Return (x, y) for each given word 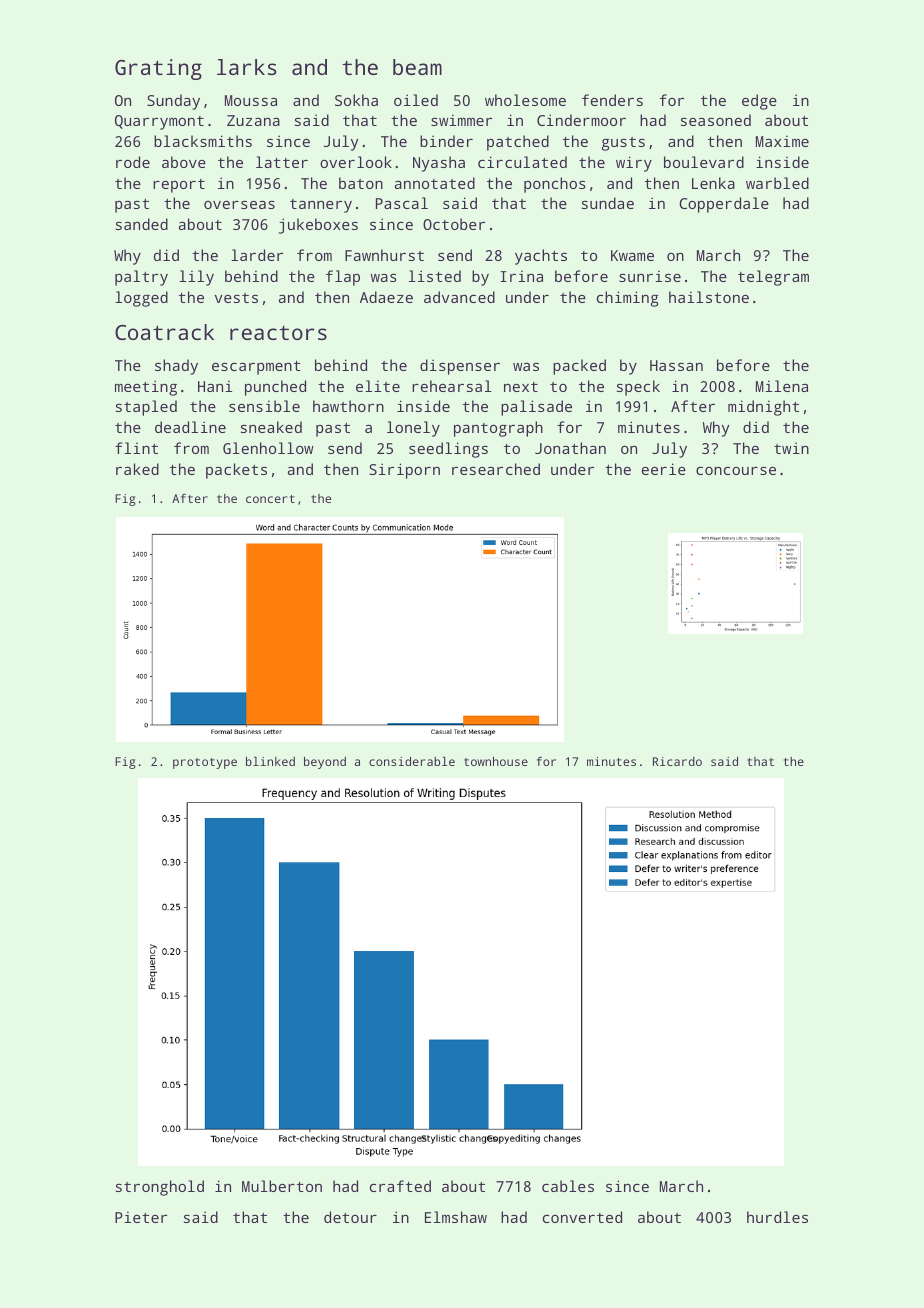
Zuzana (253, 120)
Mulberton (282, 1186)
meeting (146, 388)
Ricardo (677, 761)
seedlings (448, 450)
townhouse (496, 761)
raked (137, 469)
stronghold (160, 1188)
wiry (634, 164)
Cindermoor (581, 120)
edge (759, 102)
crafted (400, 1186)
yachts (541, 257)
